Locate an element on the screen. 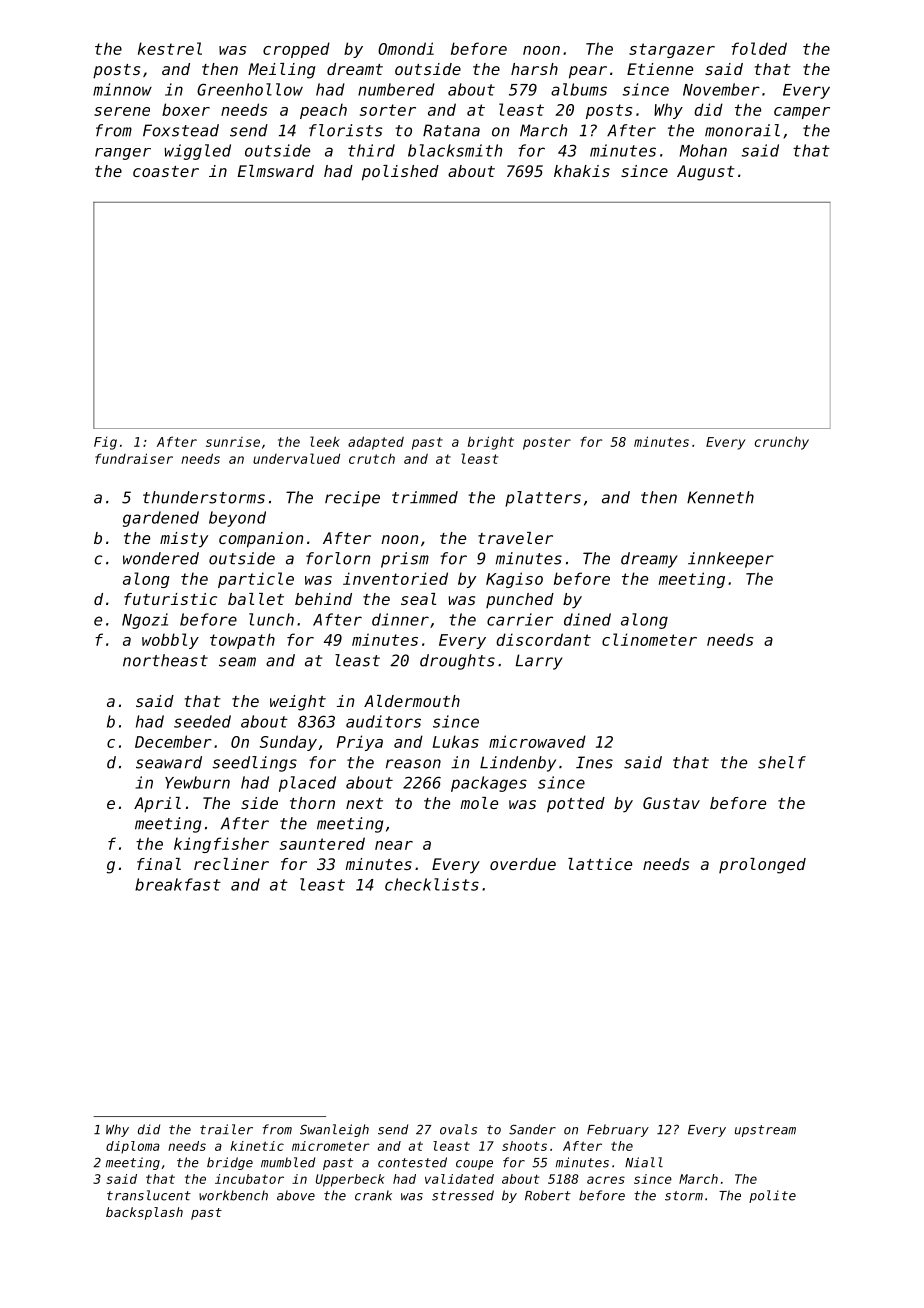 This screenshot has height=1308, width=924. checklists is located at coordinates (432, 884).
